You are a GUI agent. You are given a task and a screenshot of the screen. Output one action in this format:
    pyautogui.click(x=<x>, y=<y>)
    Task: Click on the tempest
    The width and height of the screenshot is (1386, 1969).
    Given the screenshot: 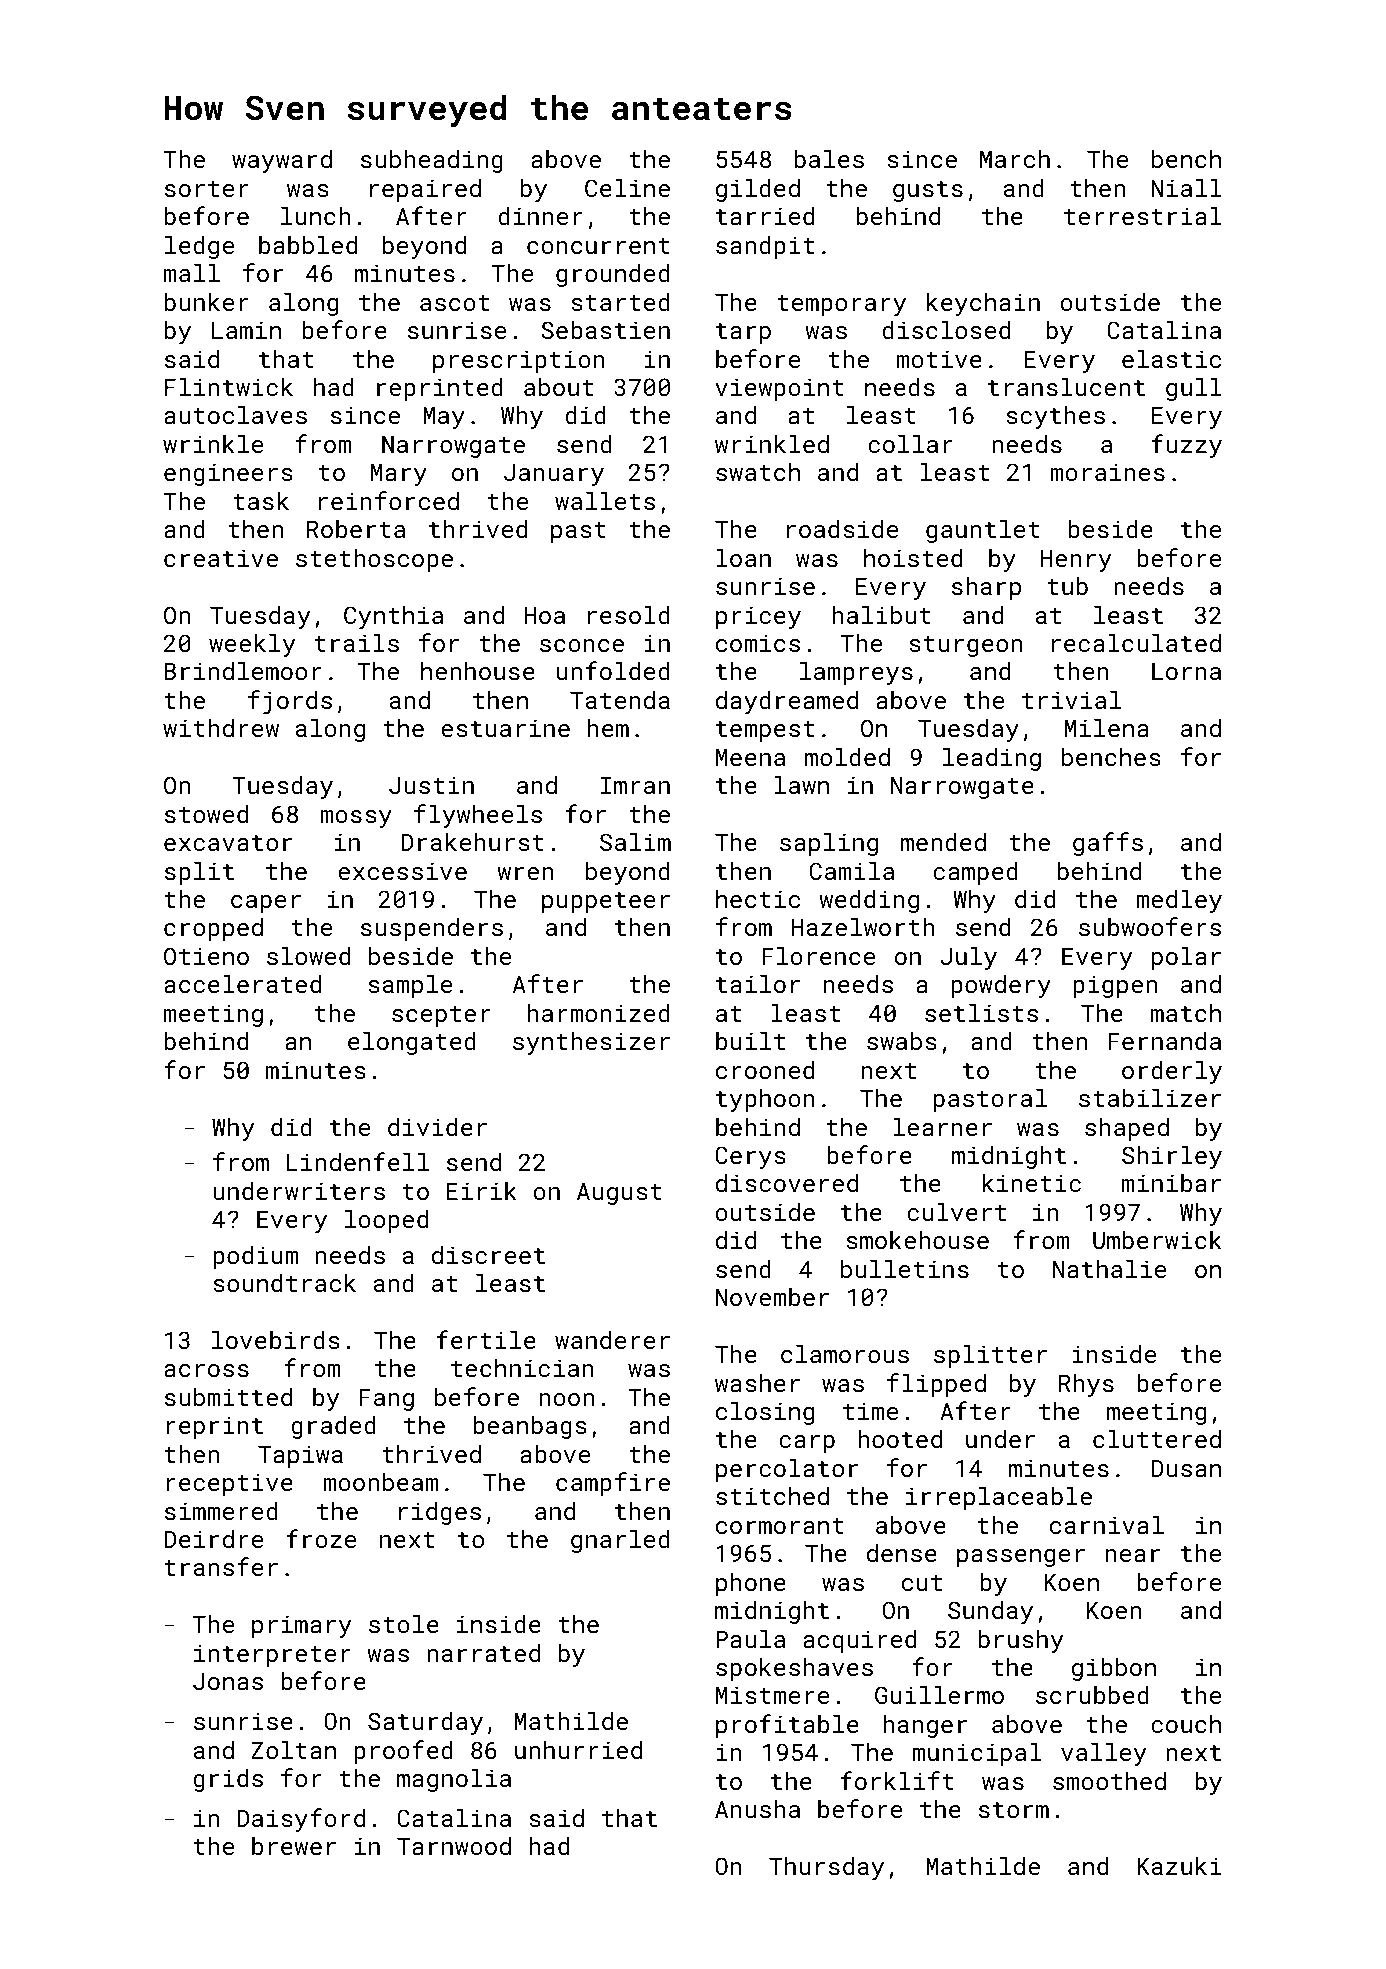 What is the action you would take?
    pyautogui.click(x=765, y=731)
